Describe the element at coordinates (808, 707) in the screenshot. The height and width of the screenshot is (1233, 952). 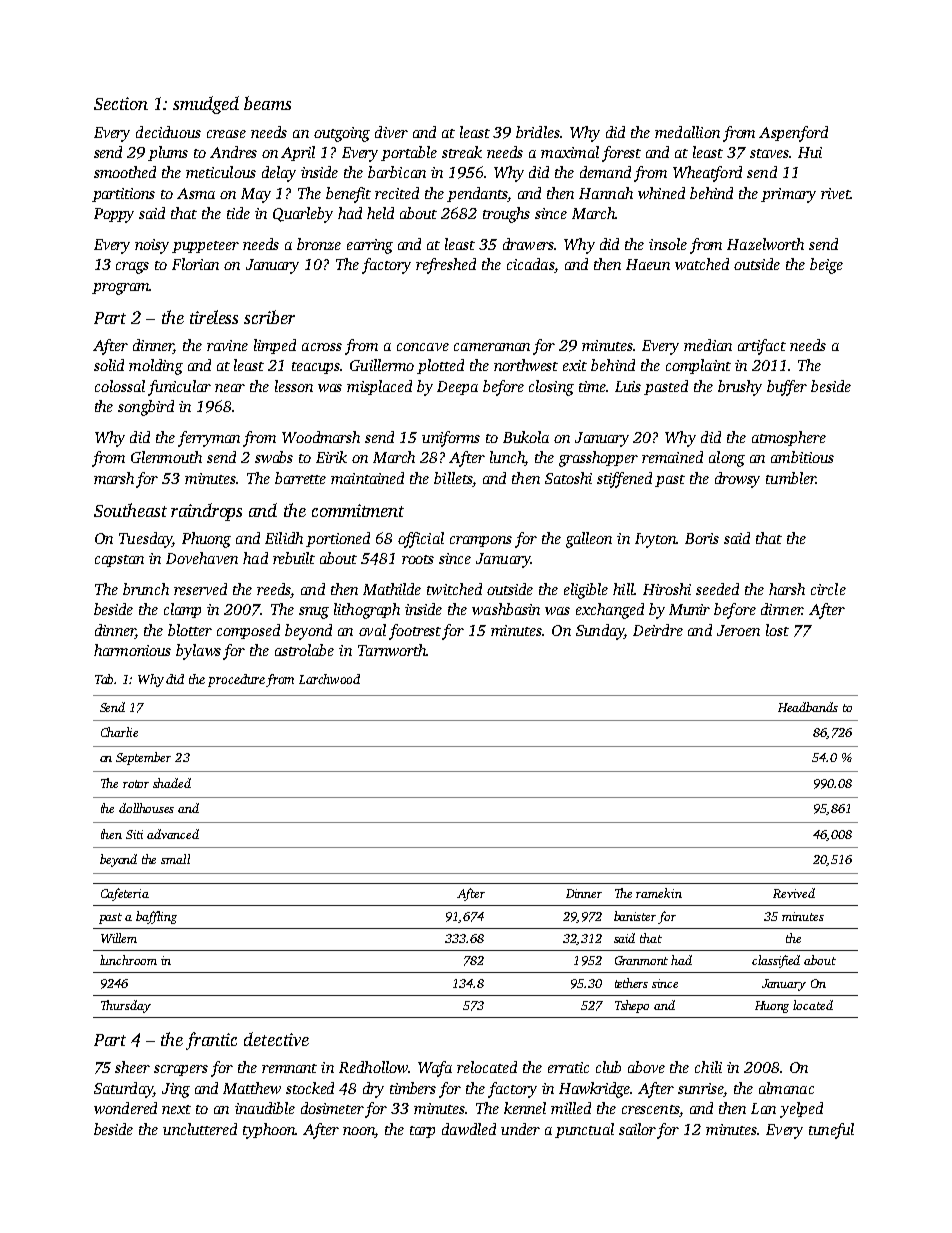
I see `Headbands` at that location.
